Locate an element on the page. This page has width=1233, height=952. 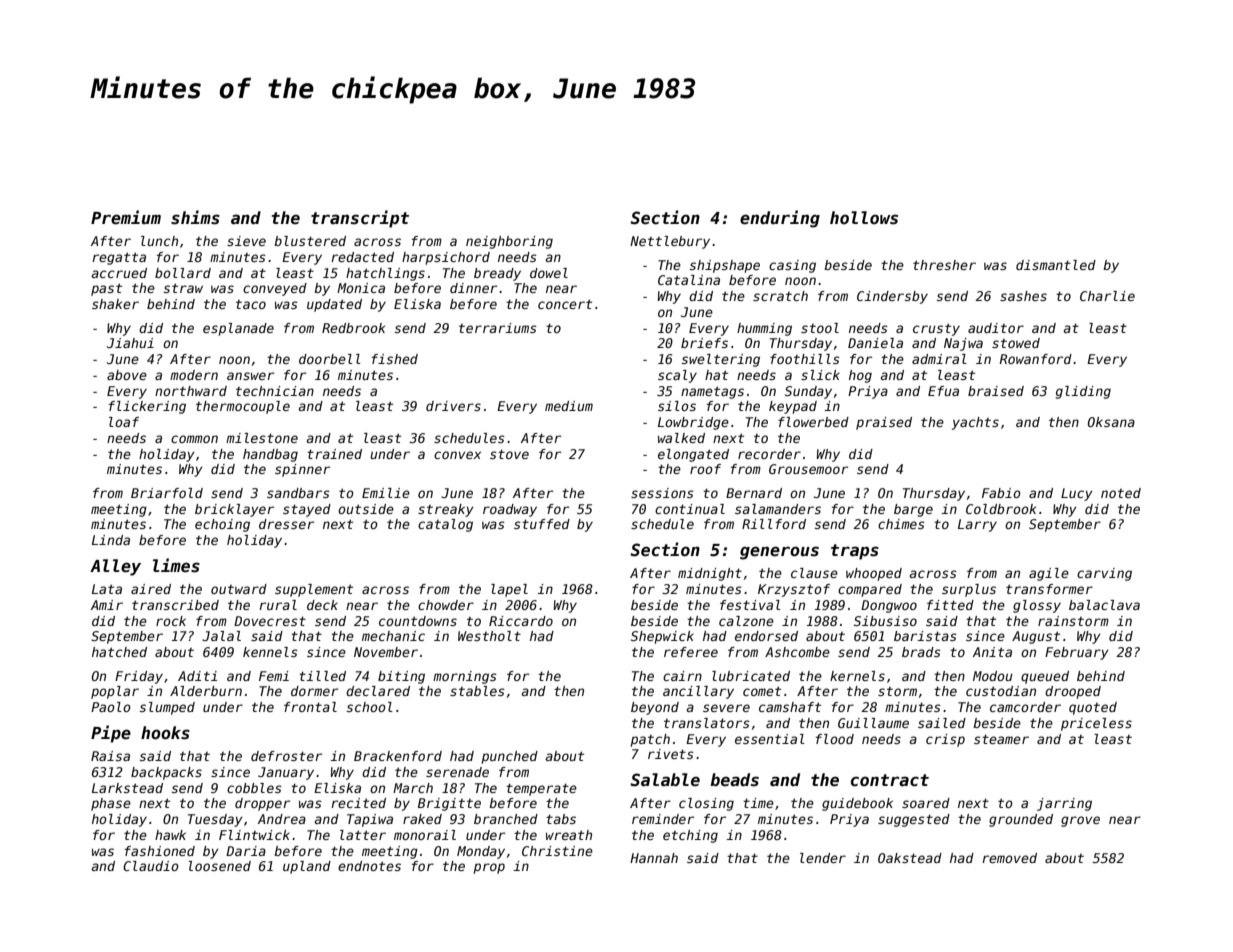
queued is located at coordinates (1045, 677).
